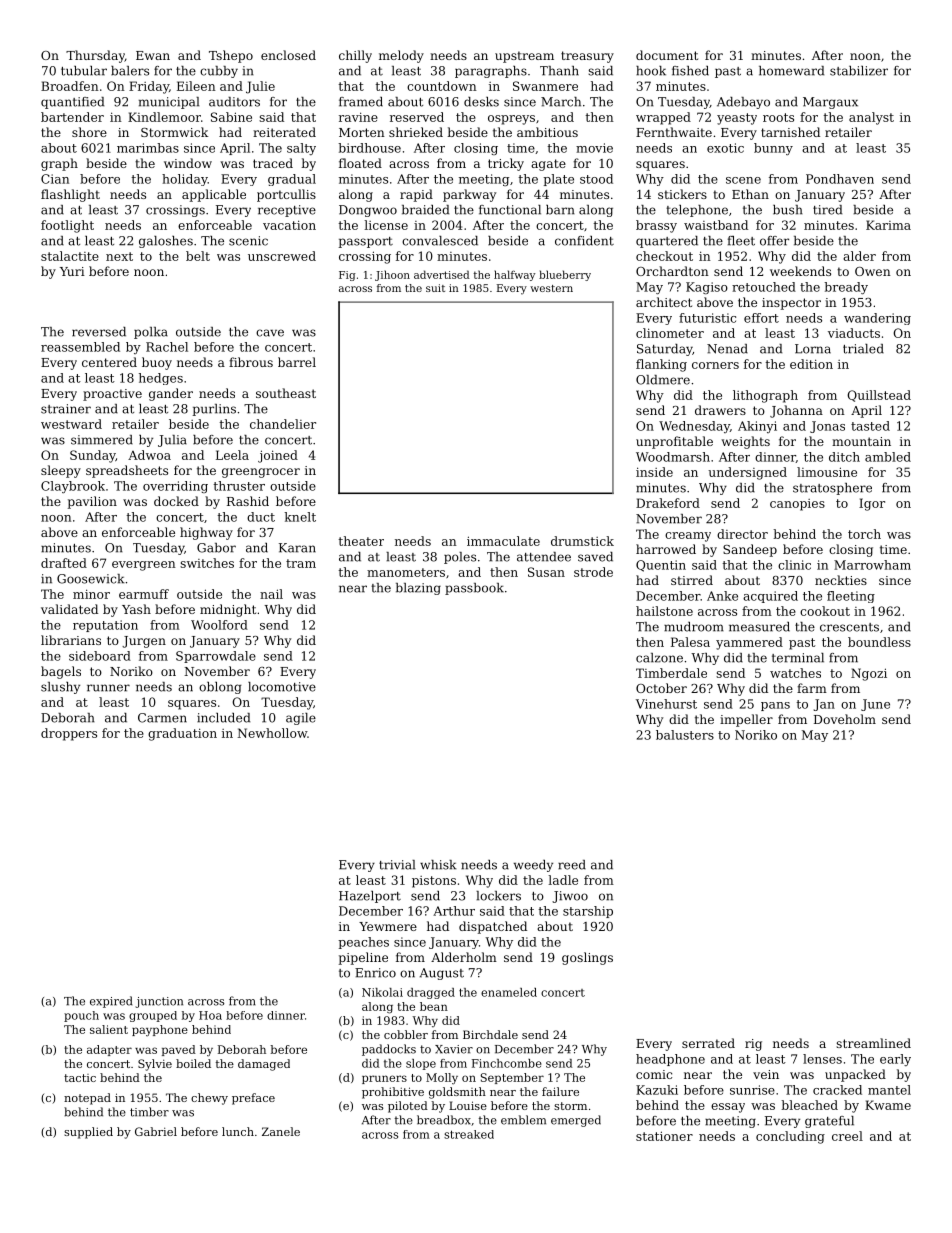  Describe the element at coordinates (231, 56) in the screenshot. I see `Tshepo` at that location.
